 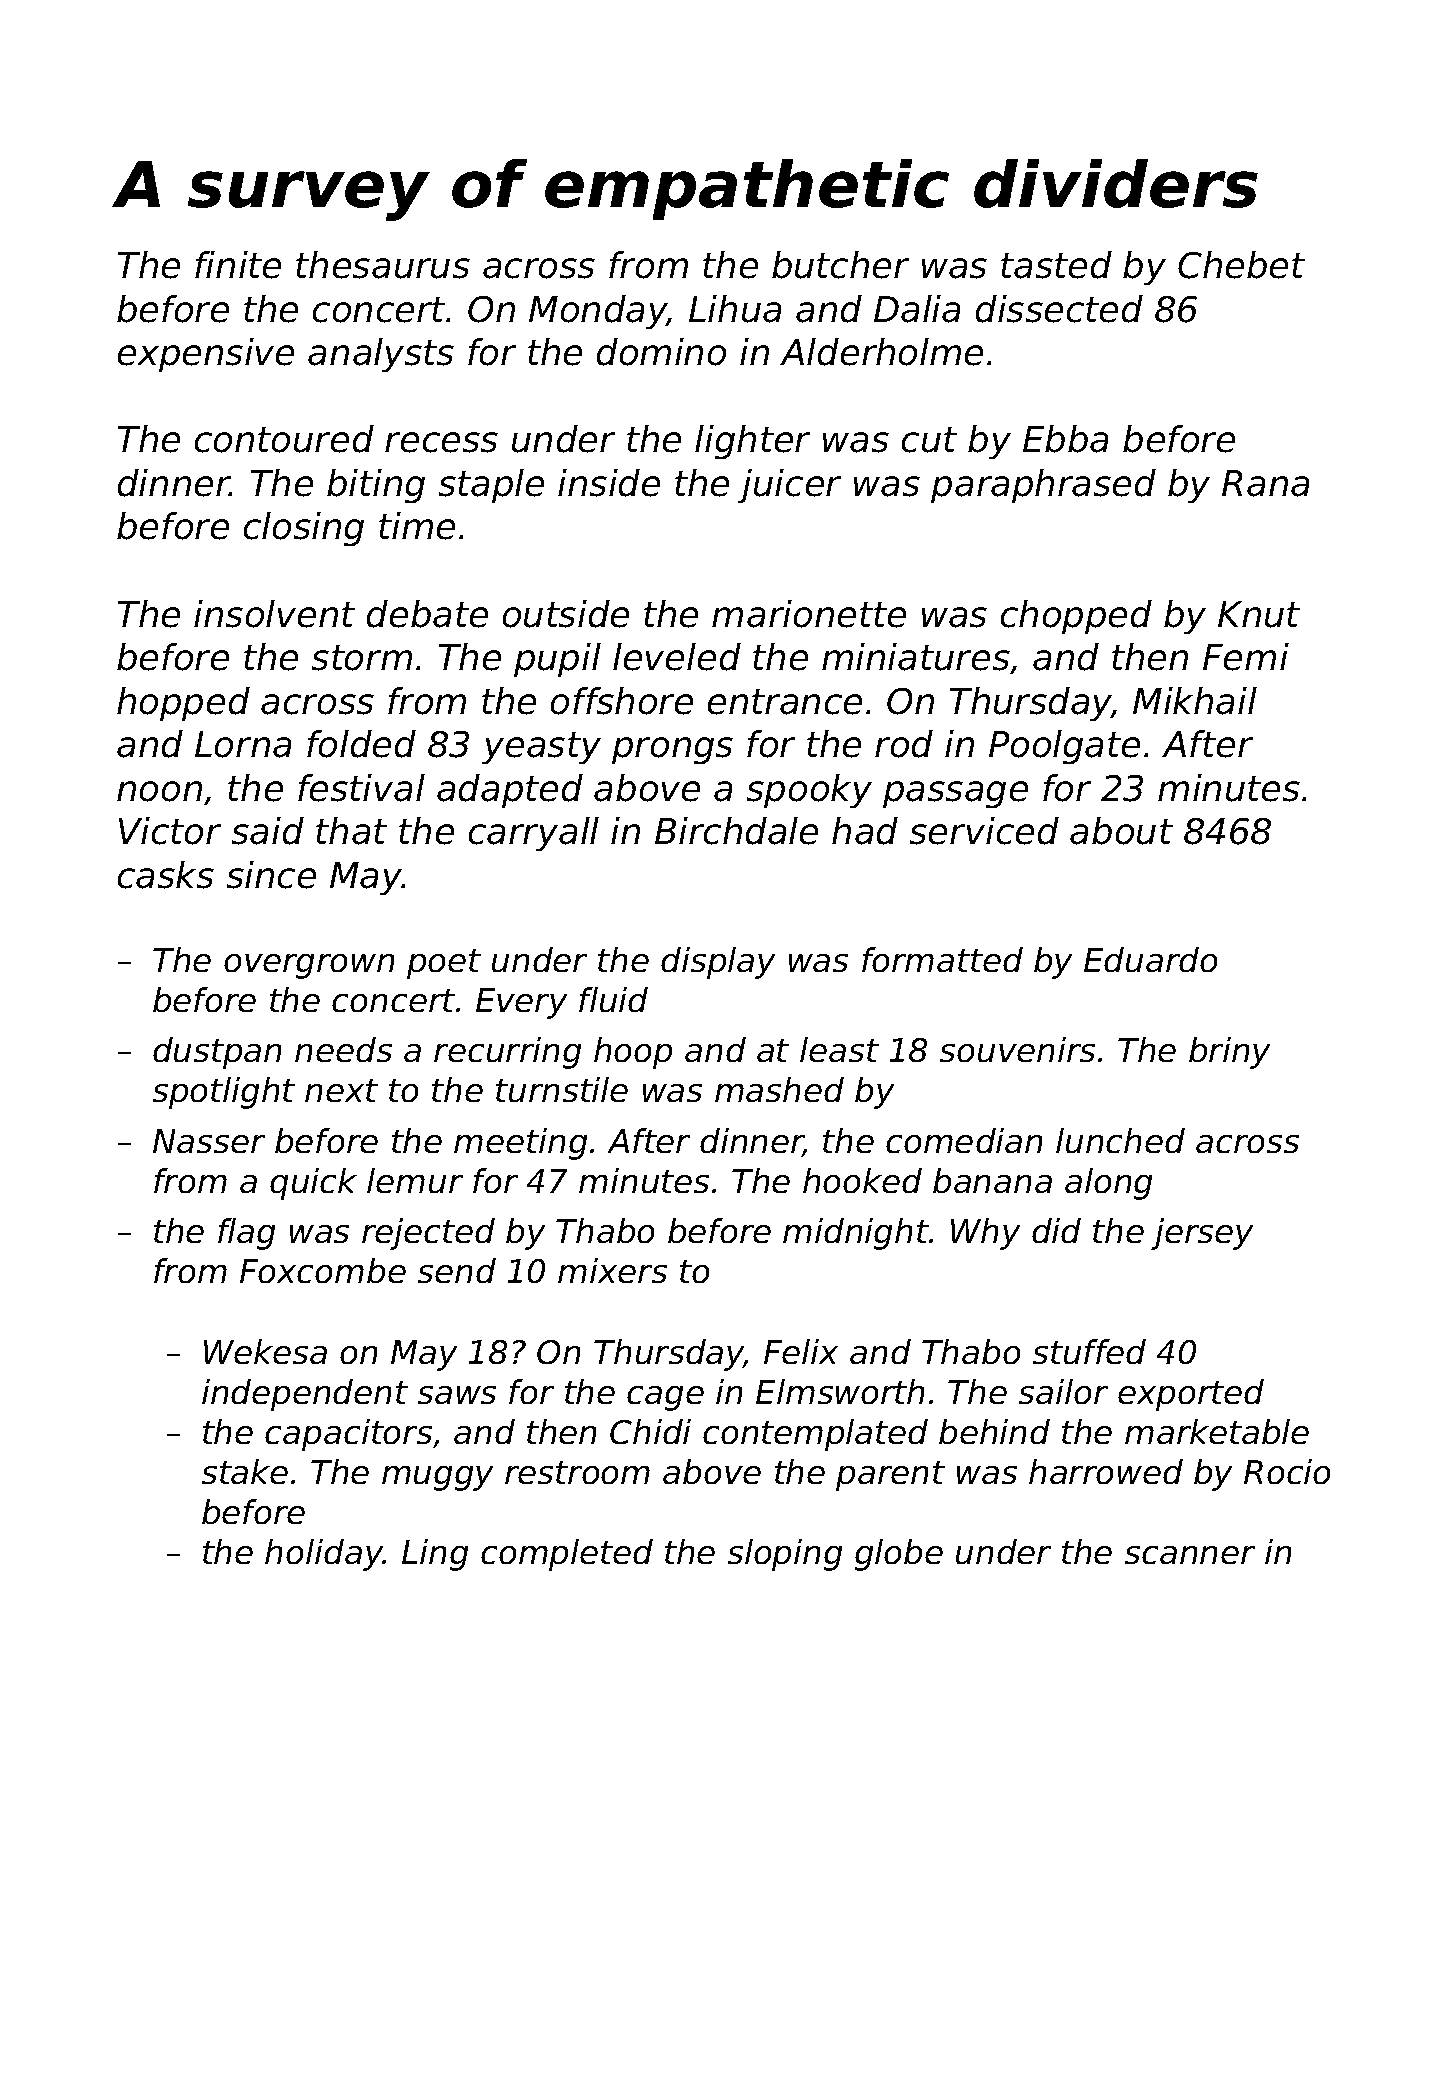 I want to click on poet, so click(x=444, y=964).
